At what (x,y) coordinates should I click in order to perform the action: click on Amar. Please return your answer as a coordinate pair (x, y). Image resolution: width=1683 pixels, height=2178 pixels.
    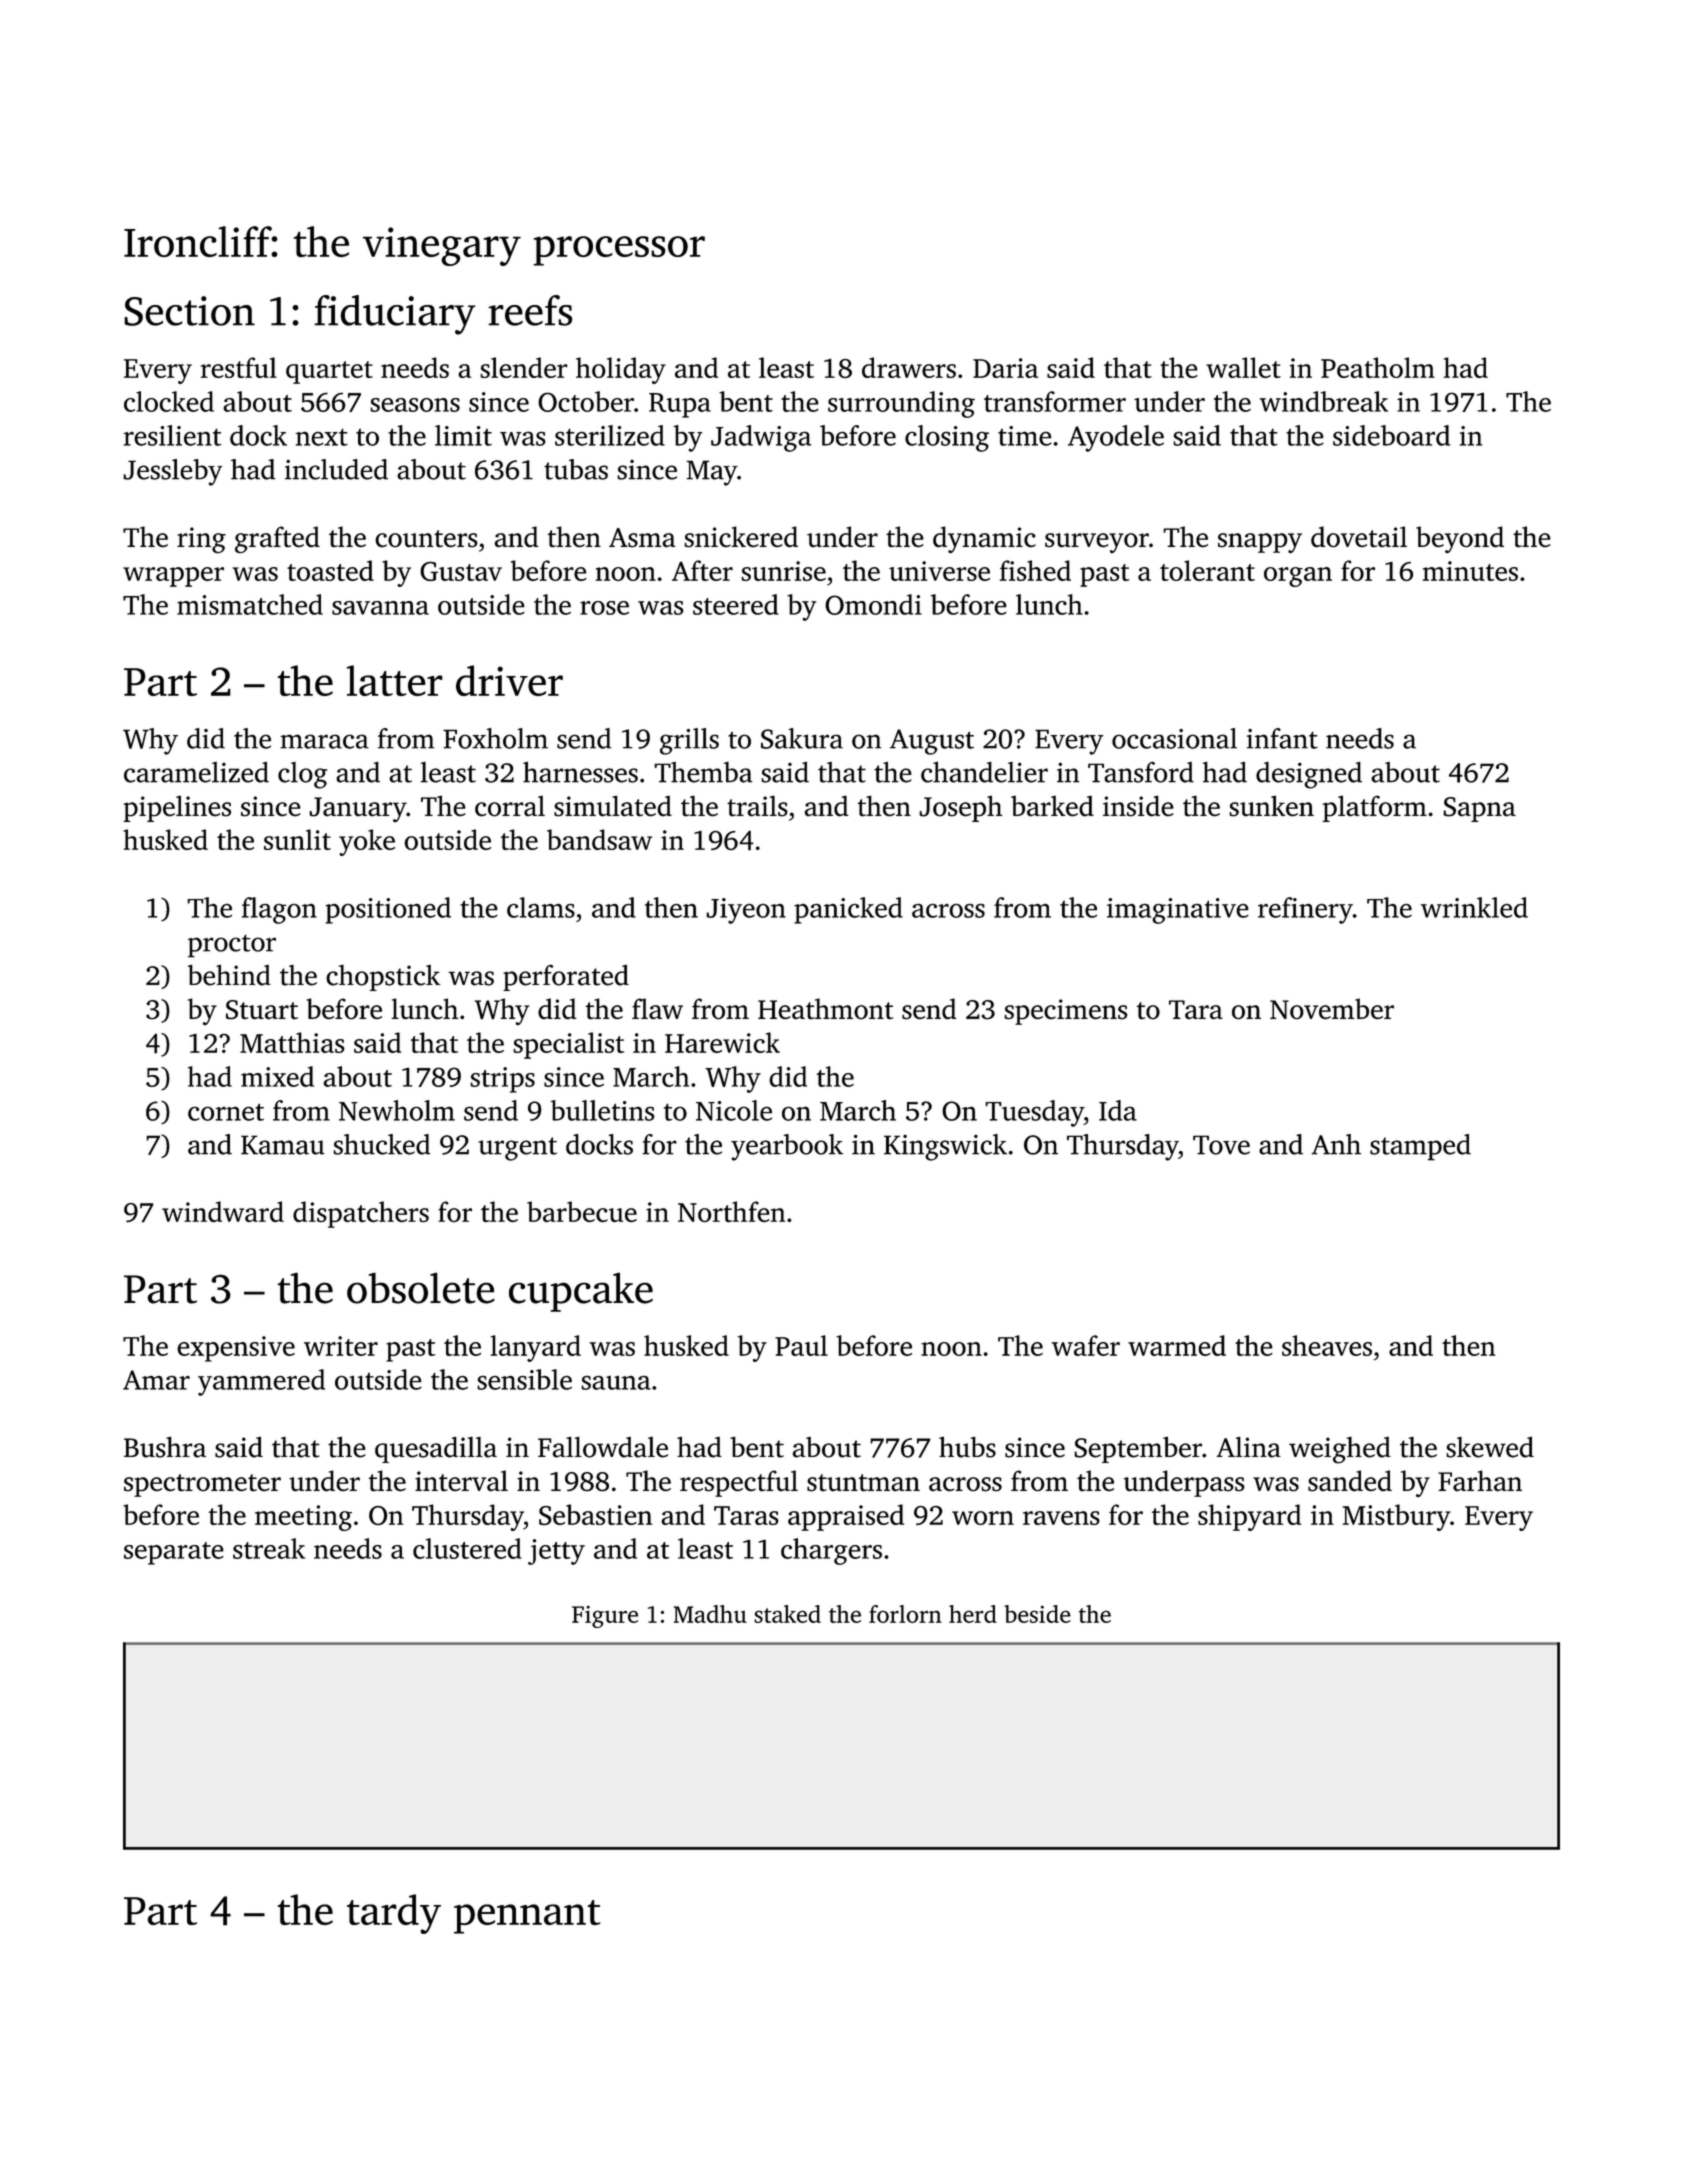
    Looking at the image, I should click on (156, 1380).
